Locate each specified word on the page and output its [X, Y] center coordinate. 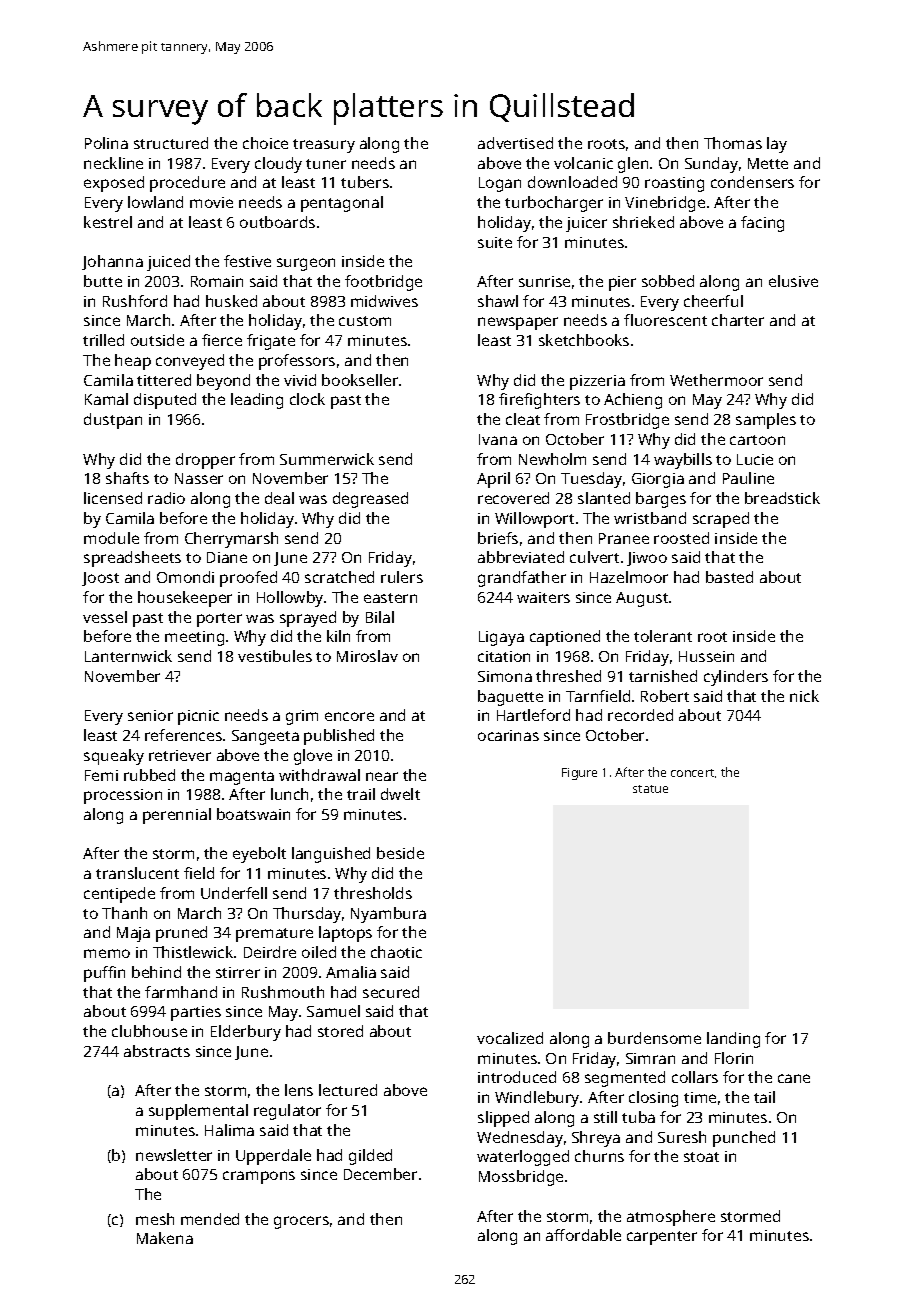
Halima [229, 1130]
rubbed [149, 775]
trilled [103, 340]
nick [804, 696]
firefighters [539, 401]
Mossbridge [521, 1178]
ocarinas [508, 735]
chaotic [396, 952]
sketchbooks [584, 340]
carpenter [662, 1238]
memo [107, 953]
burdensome [654, 1038]
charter [738, 320]
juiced [168, 263]
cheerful [713, 301]
